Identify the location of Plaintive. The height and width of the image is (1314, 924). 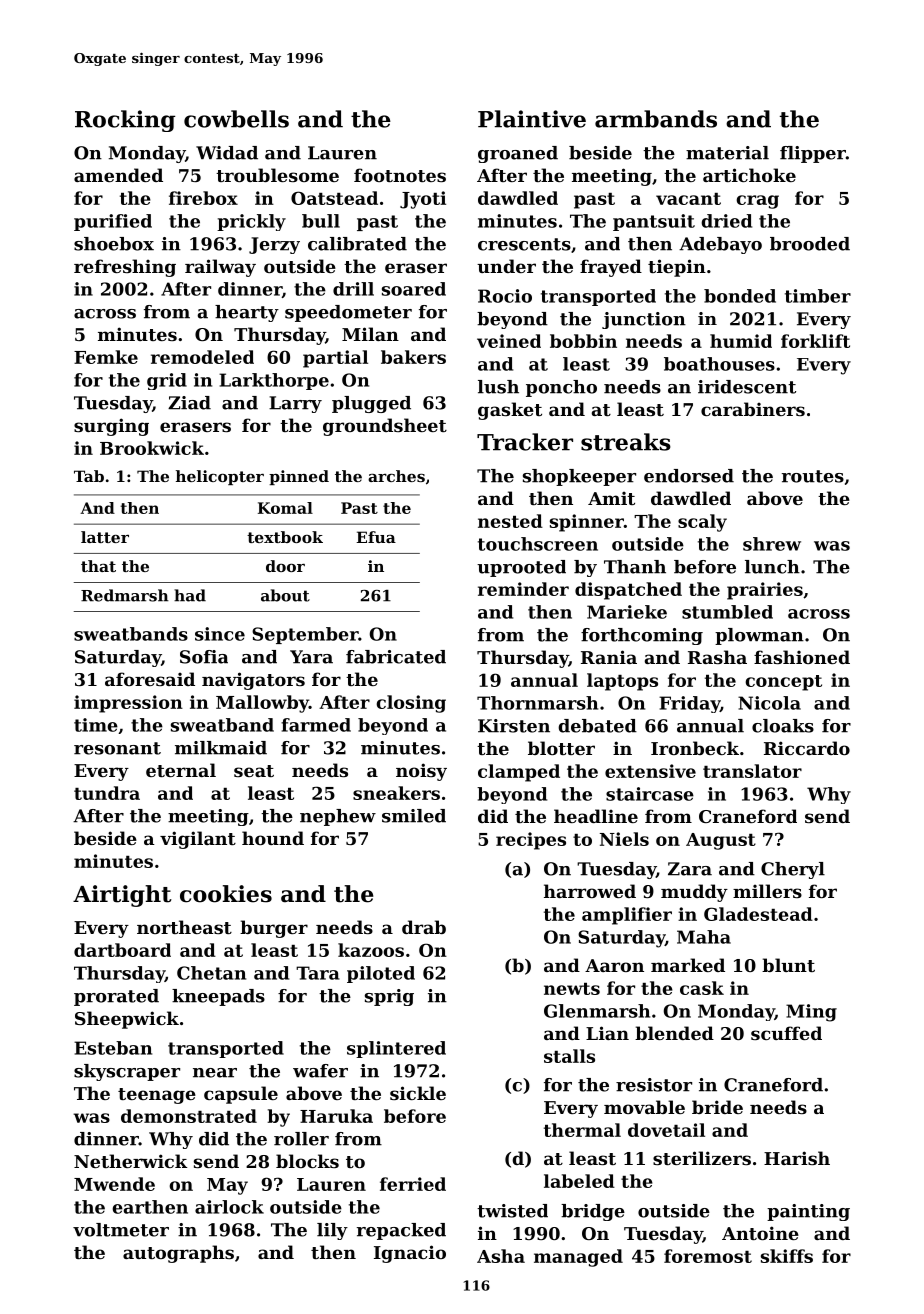
(532, 119).
